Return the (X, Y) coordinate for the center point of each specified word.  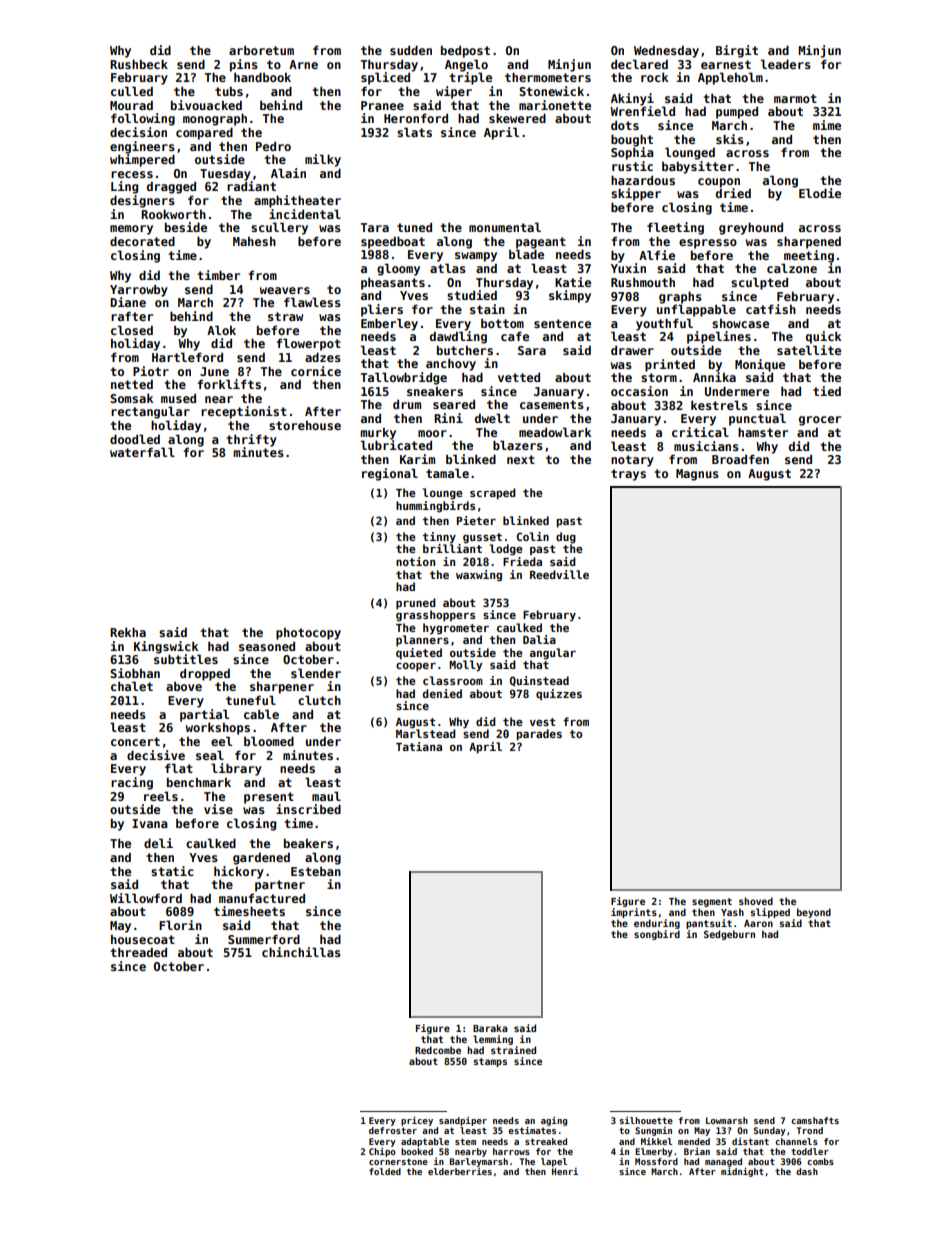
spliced (385, 78)
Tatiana (419, 746)
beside (186, 227)
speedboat (393, 242)
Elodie (820, 193)
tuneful (251, 700)
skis (730, 139)
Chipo (382, 1152)
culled (132, 91)
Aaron (758, 923)
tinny (439, 537)
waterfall (142, 452)
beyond (814, 913)
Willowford (146, 898)
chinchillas (301, 952)
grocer (820, 421)
